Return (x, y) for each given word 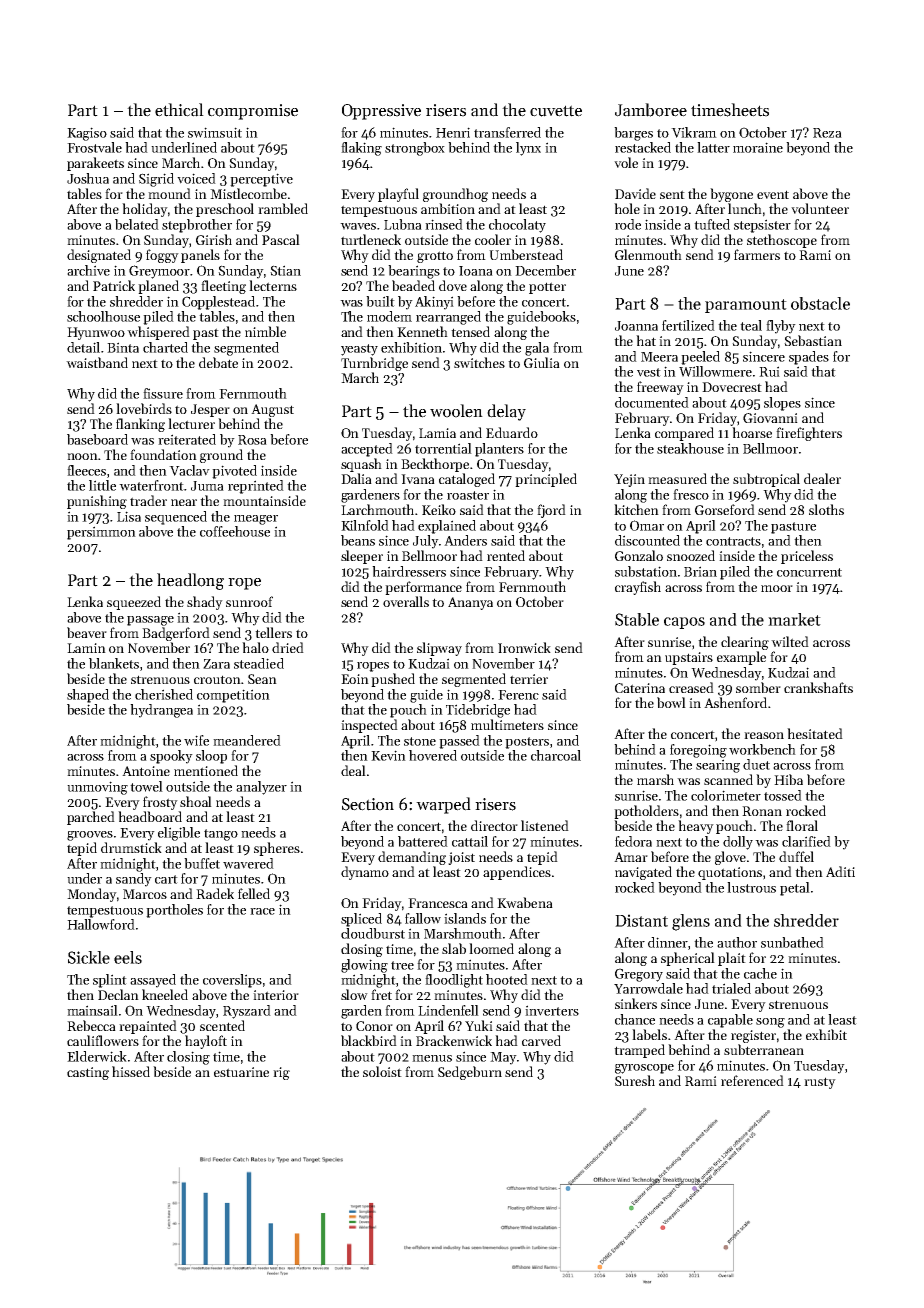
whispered (158, 333)
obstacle (820, 303)
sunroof (249, 601)
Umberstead (526, 254)
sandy (134, 880)
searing (718, 766)
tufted (712, 224)
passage (150, 621)
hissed (131, 1071)
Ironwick (524, 647)
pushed (393, 680)
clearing (745, 643)
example (741, 658)
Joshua (88, 178)
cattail (470, 841)
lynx (528, 149)
